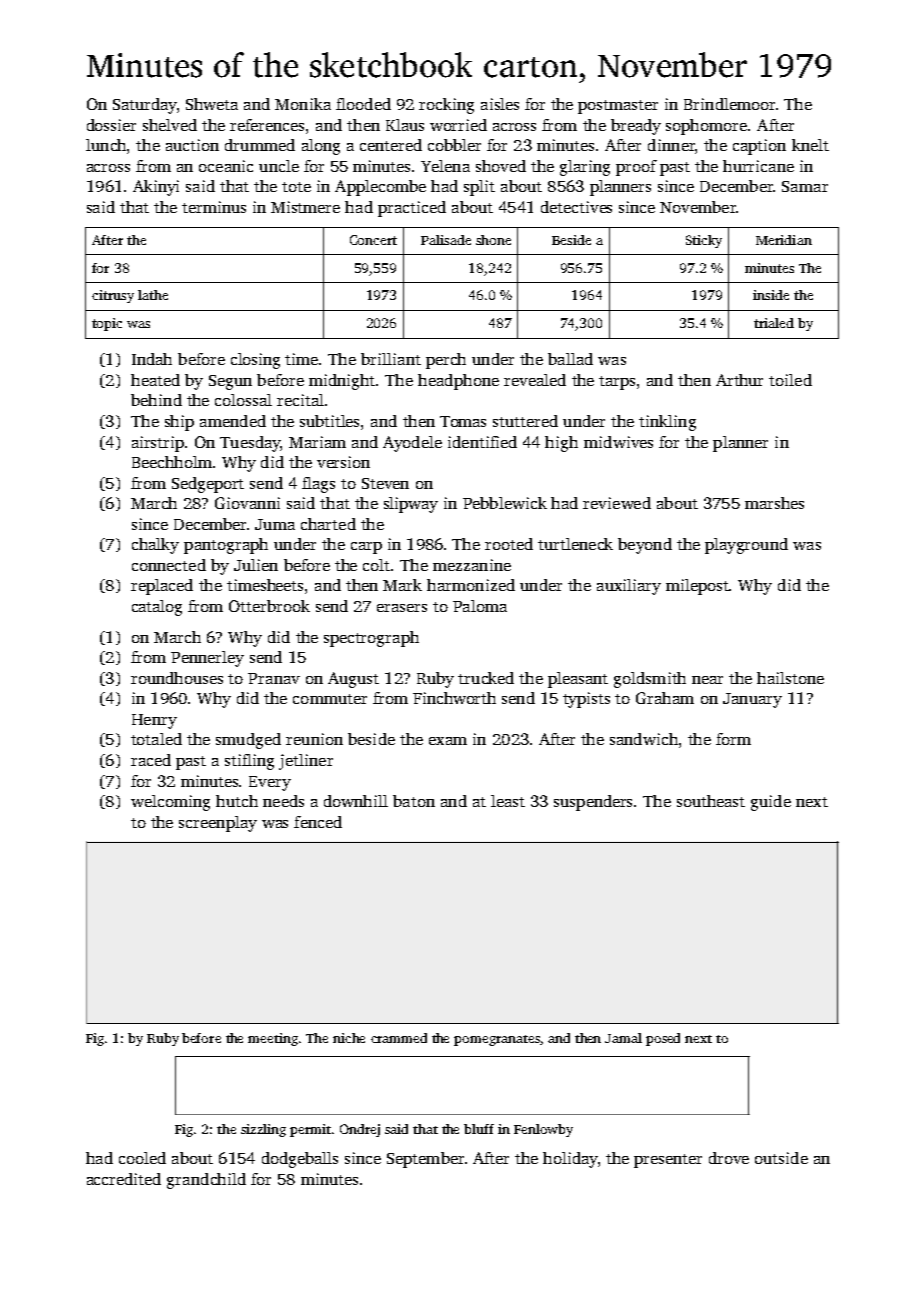  What do you see at coordinates (145, 106) in the screenshot?
I see `Saturday` at bounding box center [145, 106].
